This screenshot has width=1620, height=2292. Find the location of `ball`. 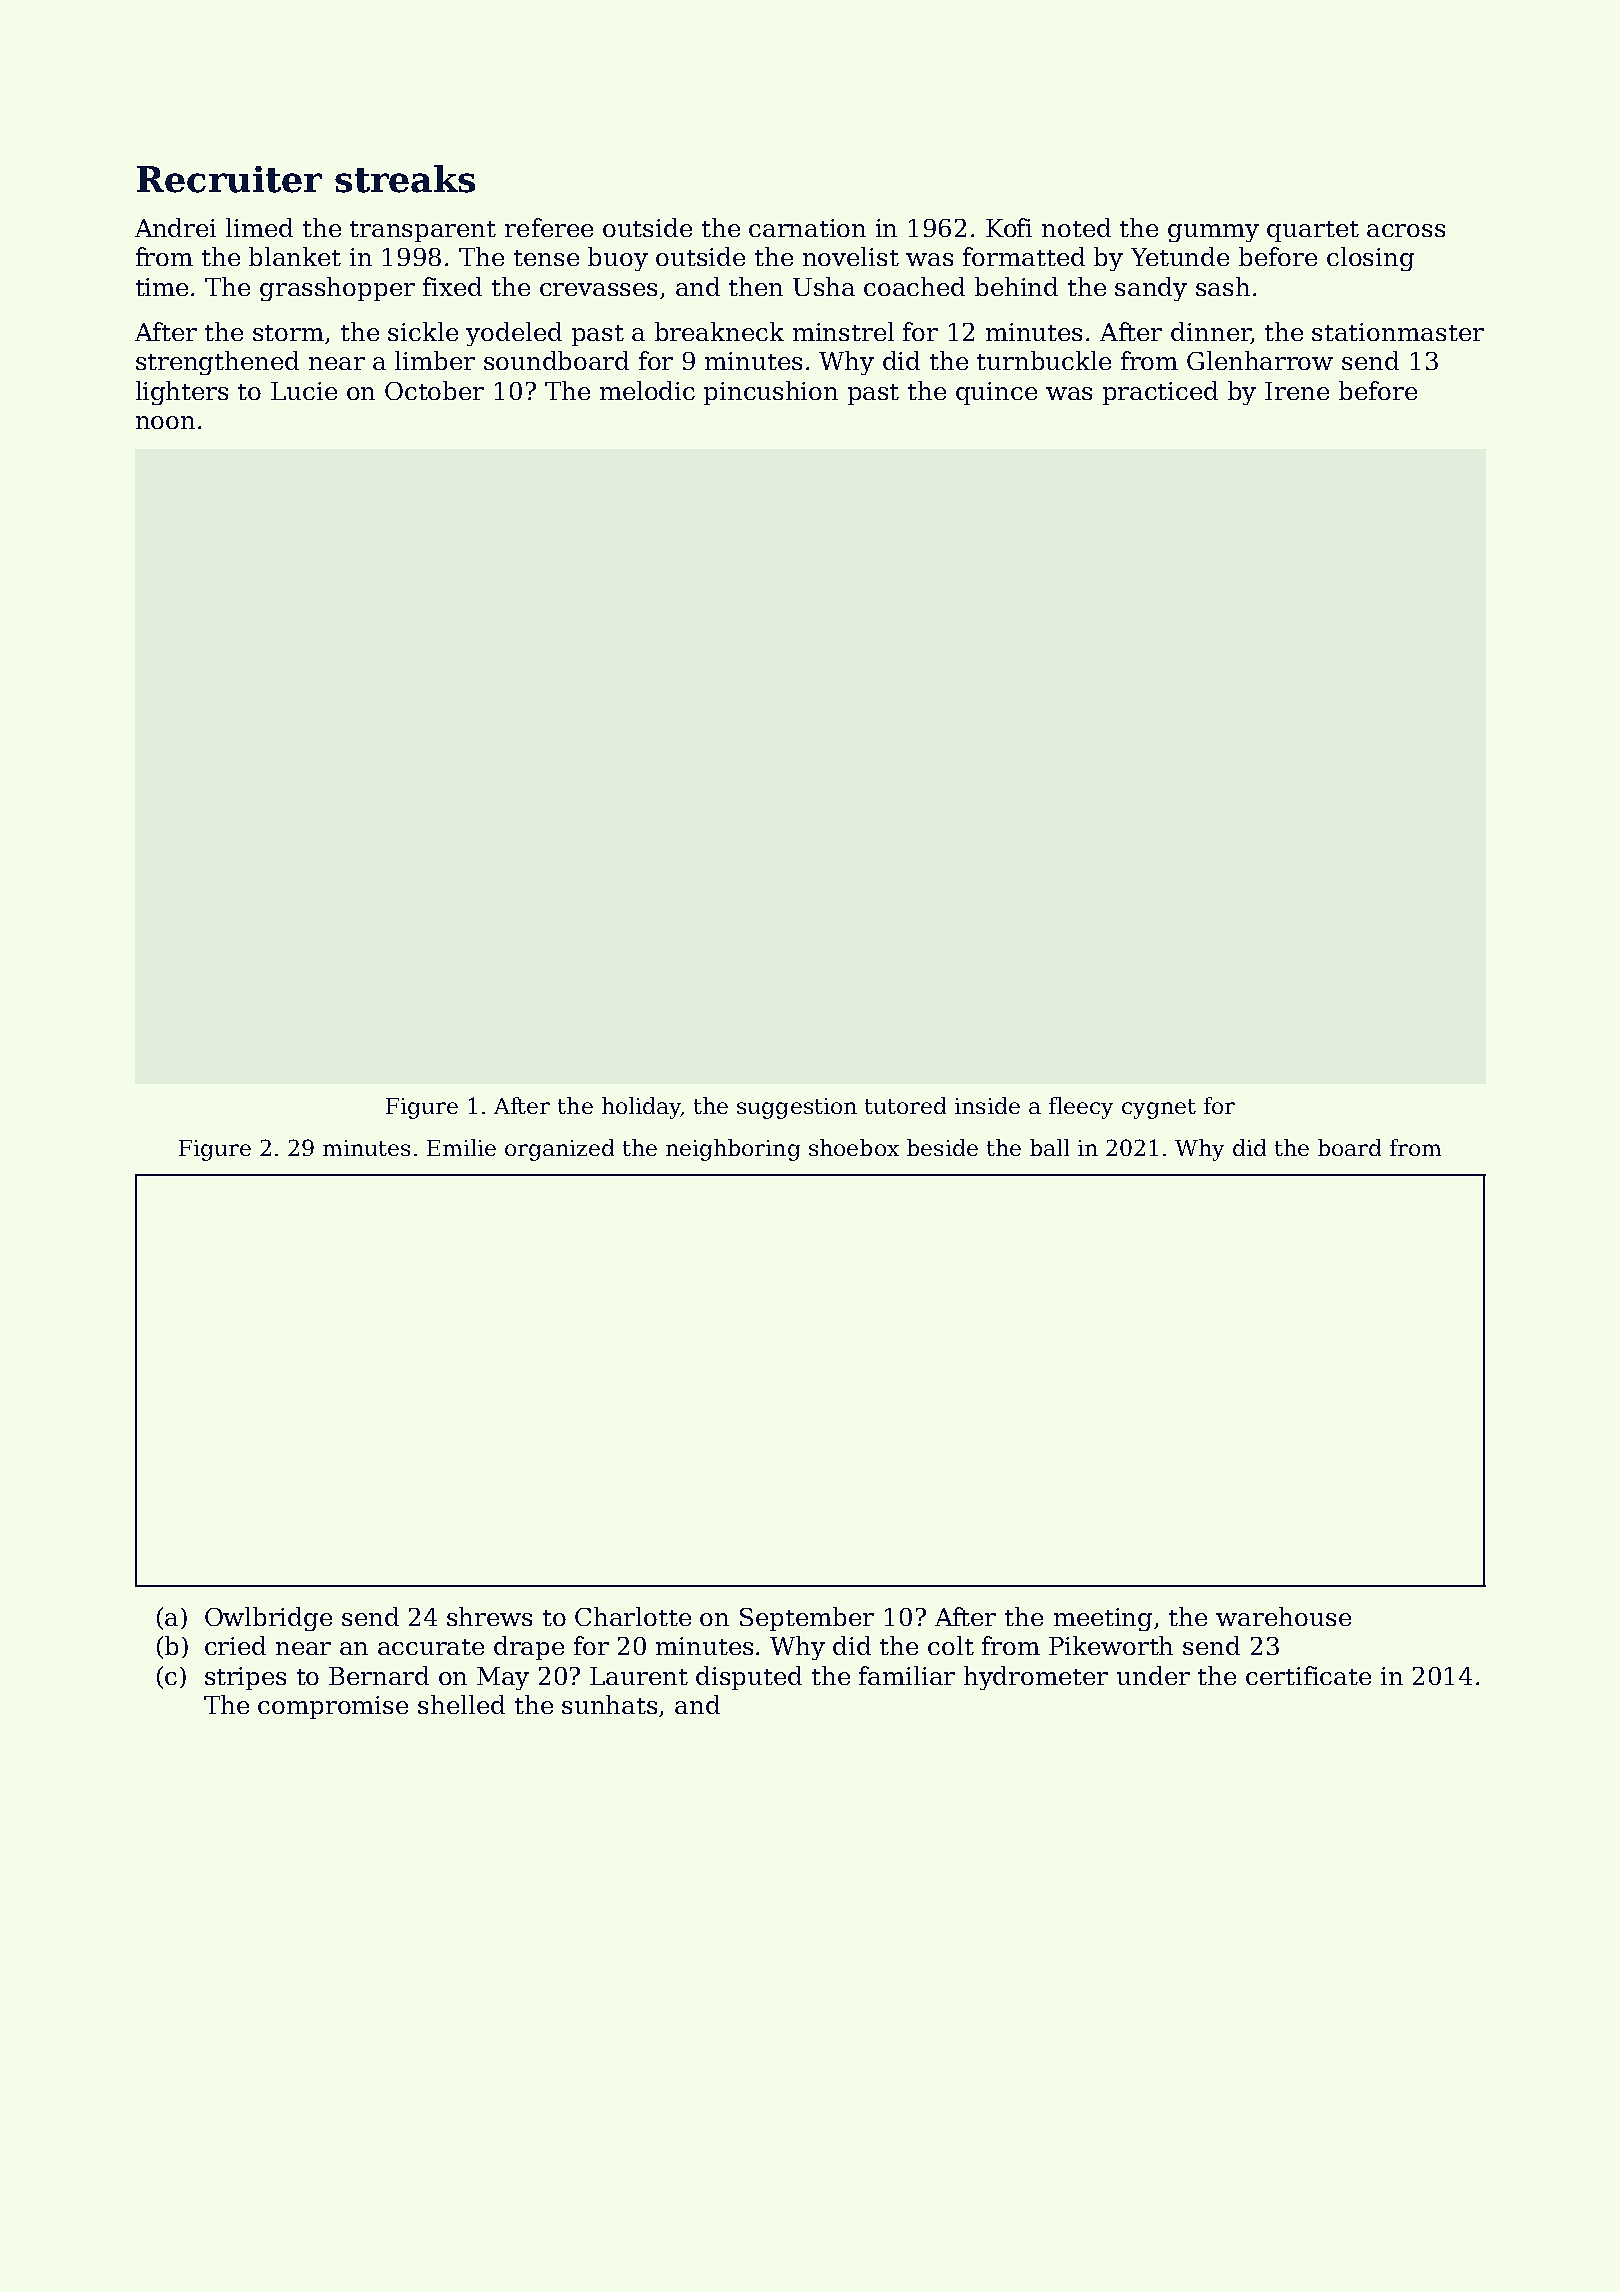

ball is located at coordinates (1049, 1147).
